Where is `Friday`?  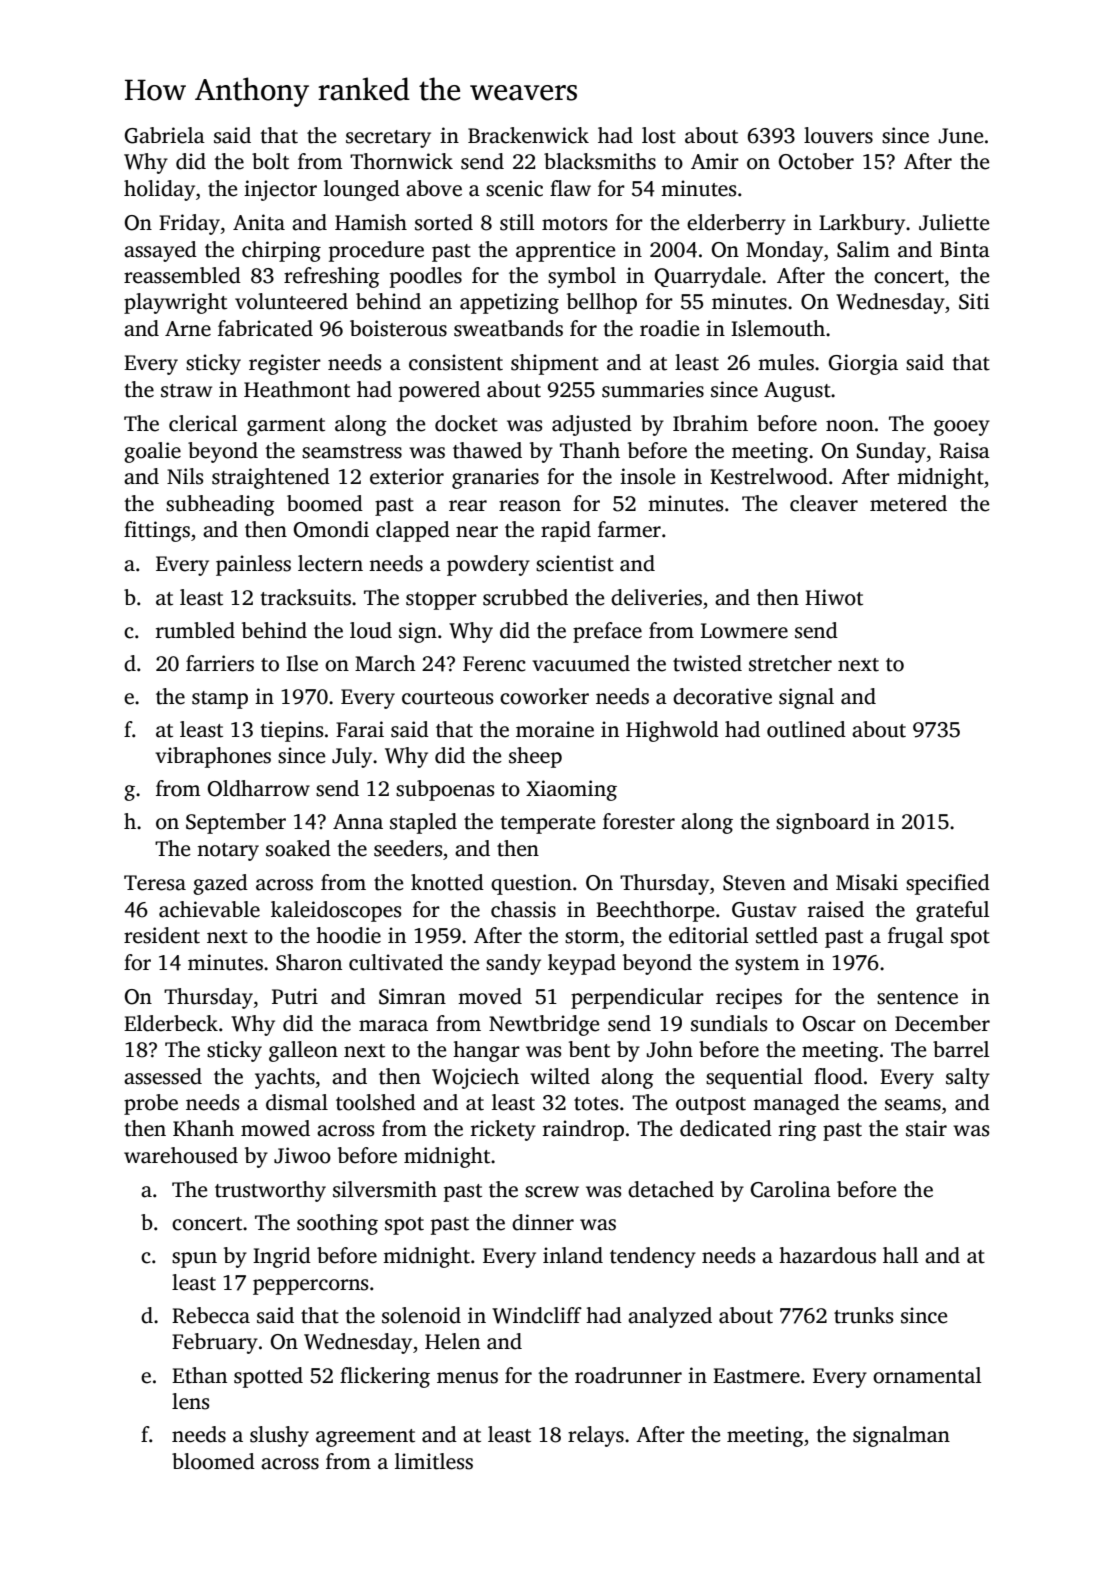 Friday is located at coordinates (190, 224).
